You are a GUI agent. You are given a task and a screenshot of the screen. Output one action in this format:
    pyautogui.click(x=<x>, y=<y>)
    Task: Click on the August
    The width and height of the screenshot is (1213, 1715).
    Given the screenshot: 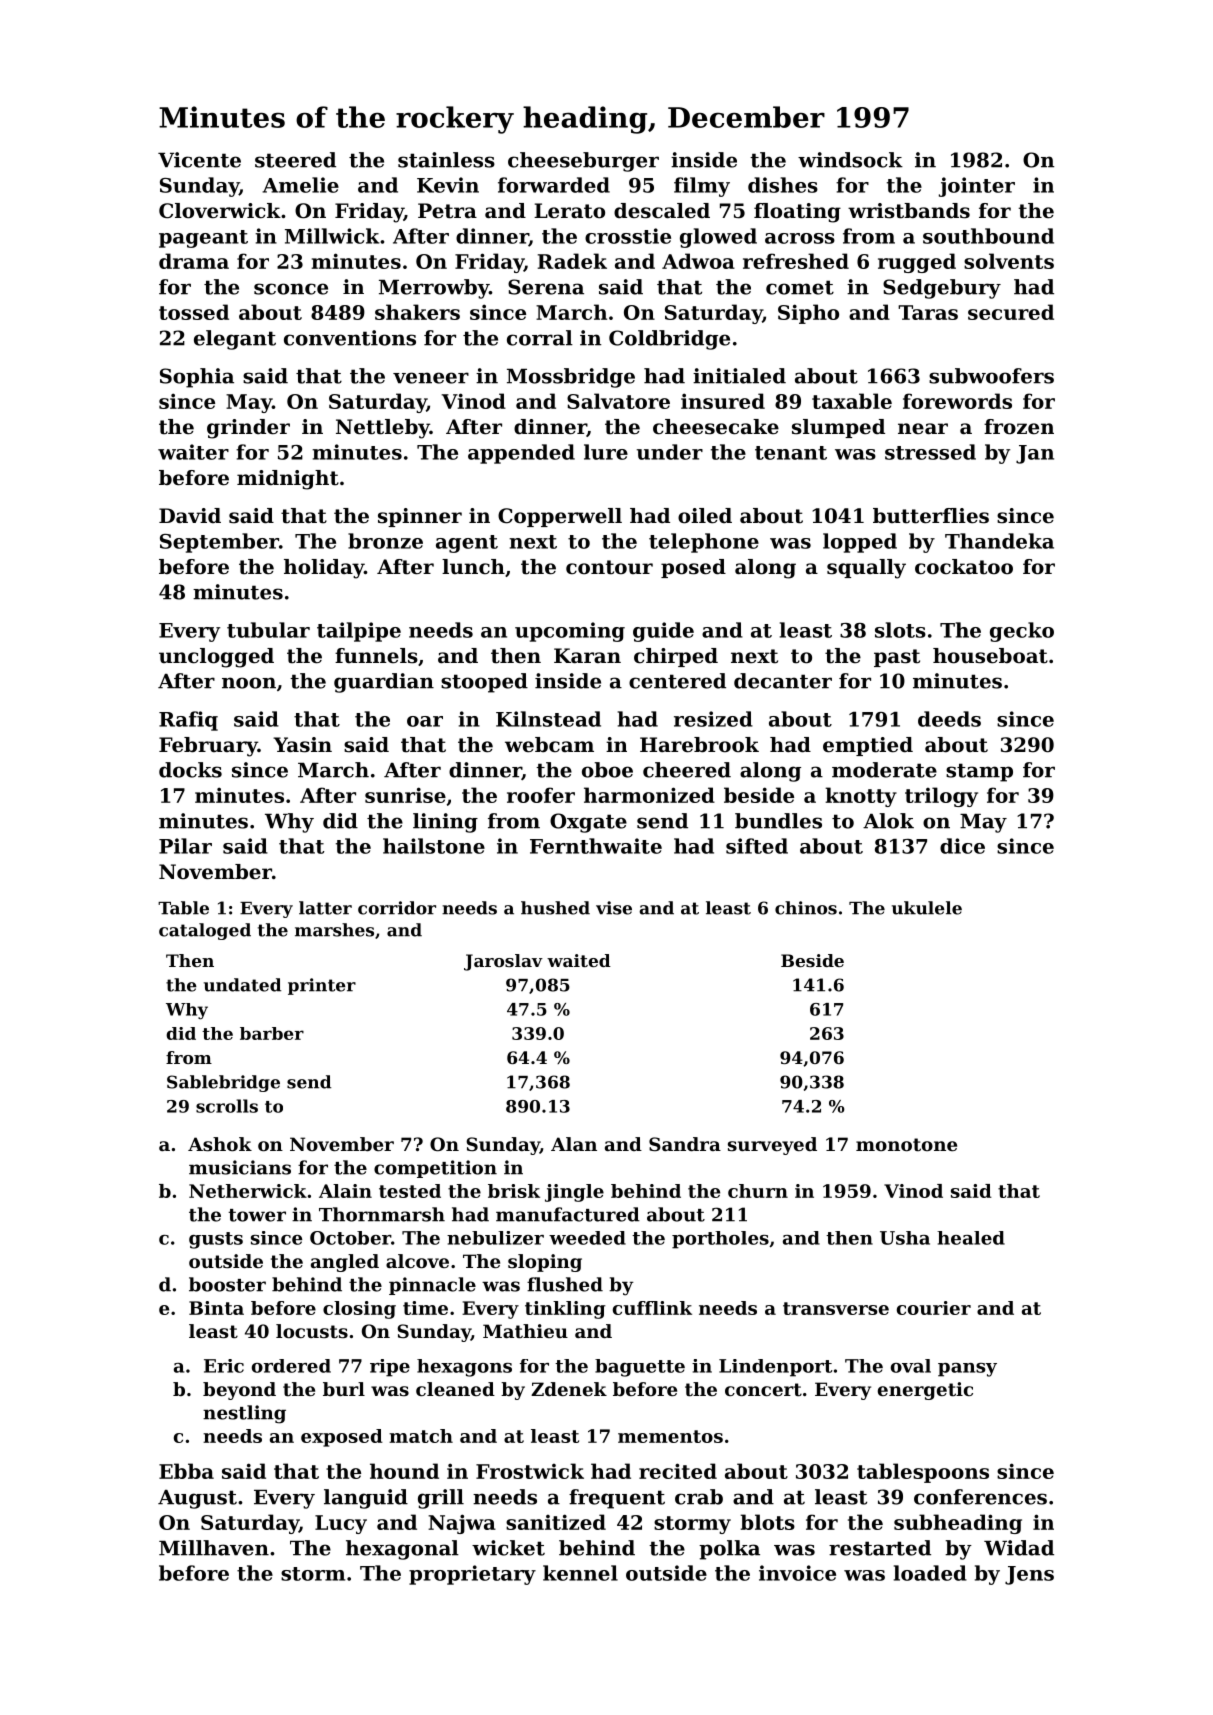 What is the action you would take?
    pyautogui.click(x=197, y=1499)
